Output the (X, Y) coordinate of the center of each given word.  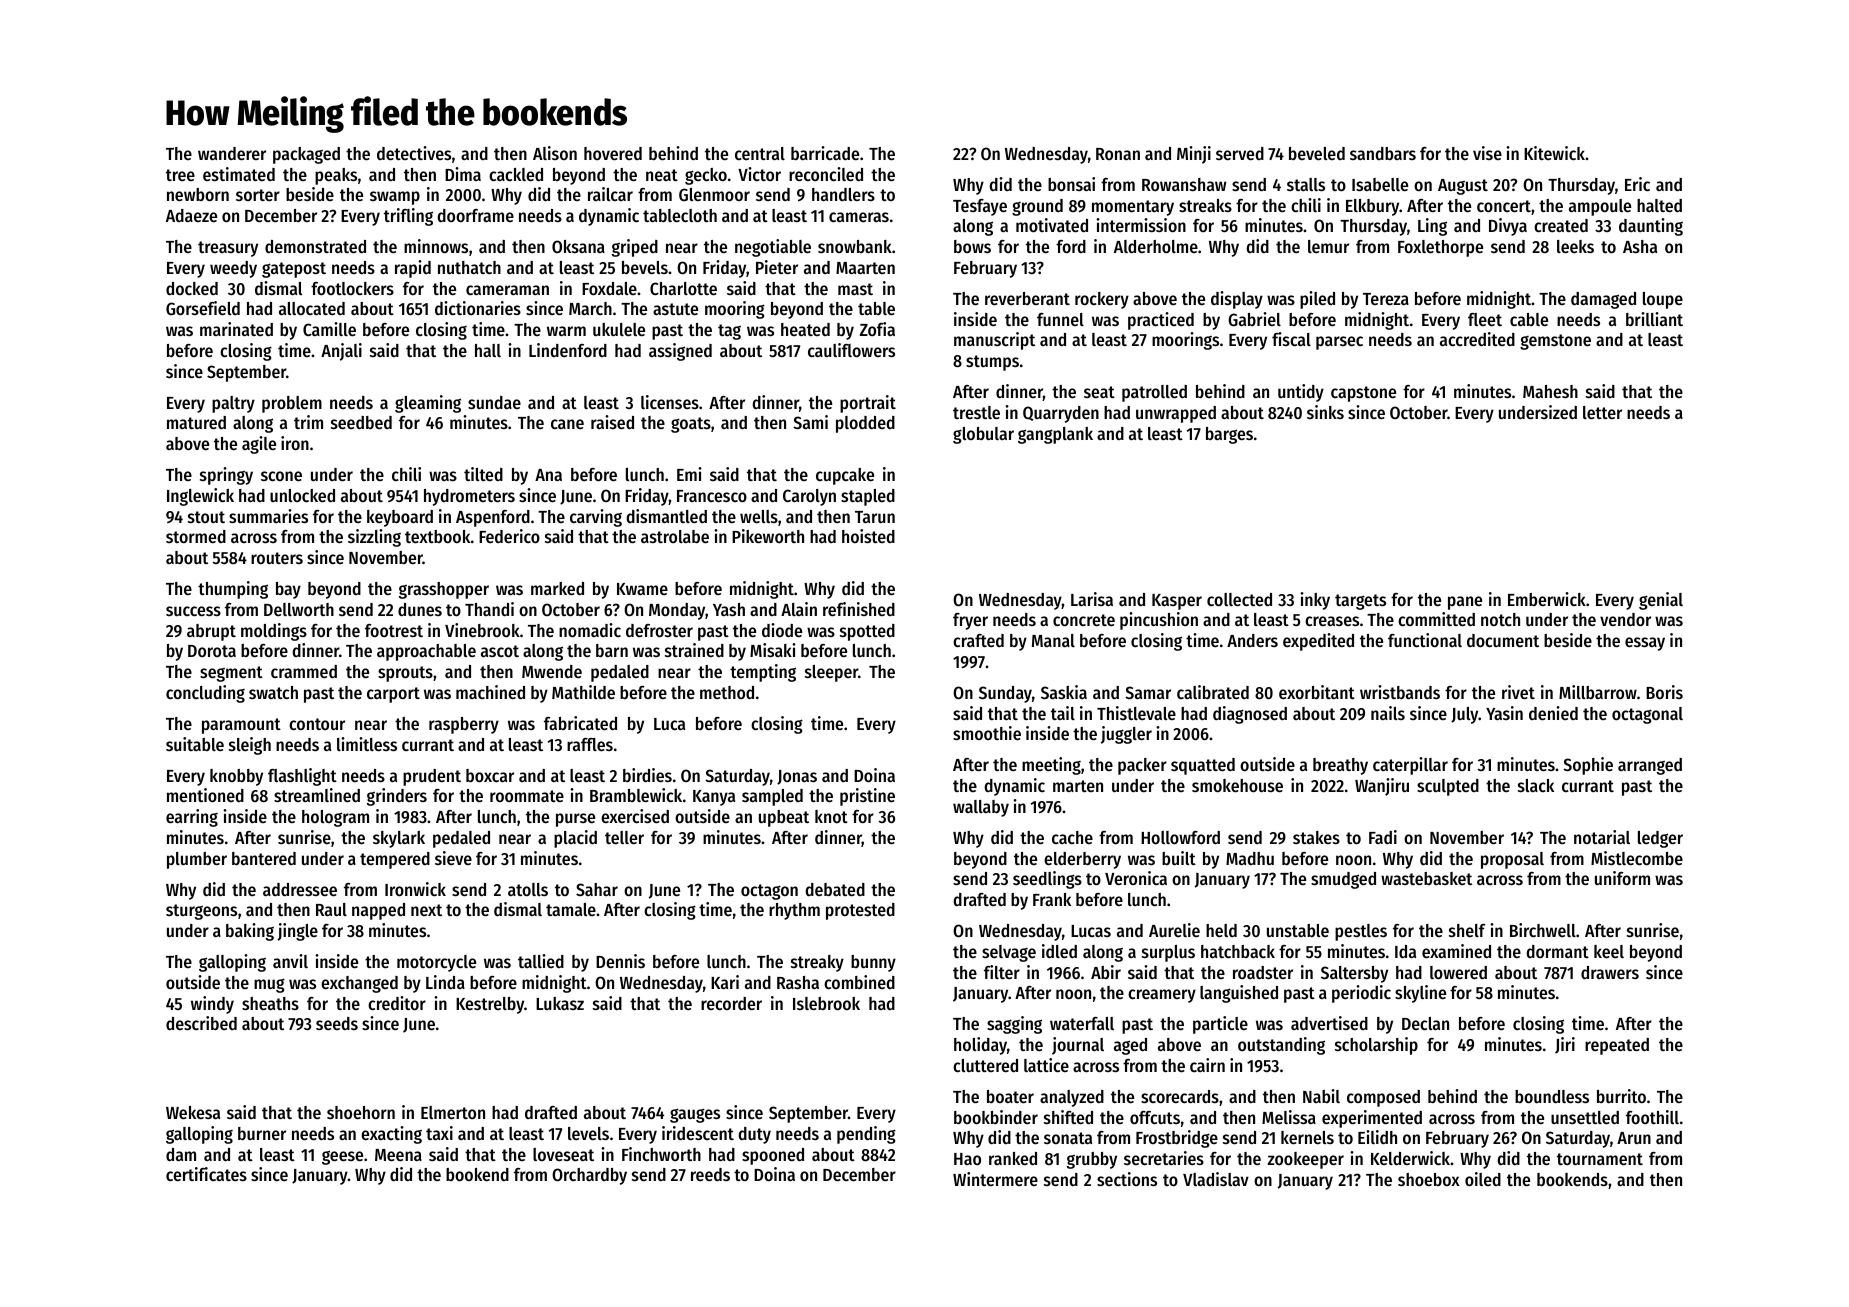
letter (1602, 412)
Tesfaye (980, 207)
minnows (436, 246)
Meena (398, 1155)
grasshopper (444, 590)
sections (1127, 1179)
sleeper (831, 673)
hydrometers (469, 497)
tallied (541, 961)
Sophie (1588, 766)
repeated (1617, 1046)
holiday (980, 1046)
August (1463, 187)
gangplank (1055, 435)
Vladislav (1216, 1179)
